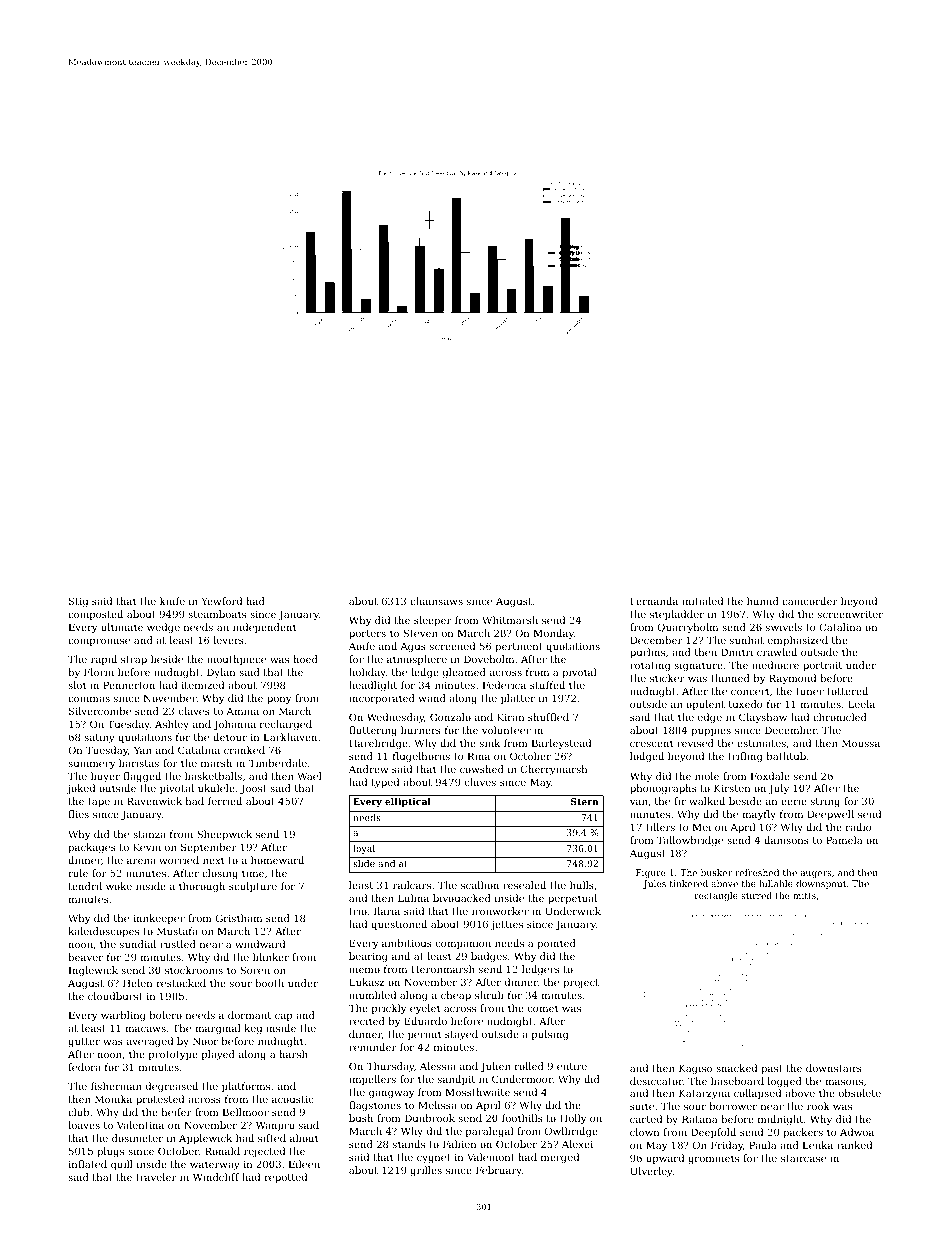 This page has width=952, height=1233. What do you see at coordinates (647, 757) in the page?
I see `lodged` at bounding box center [647, 757].
